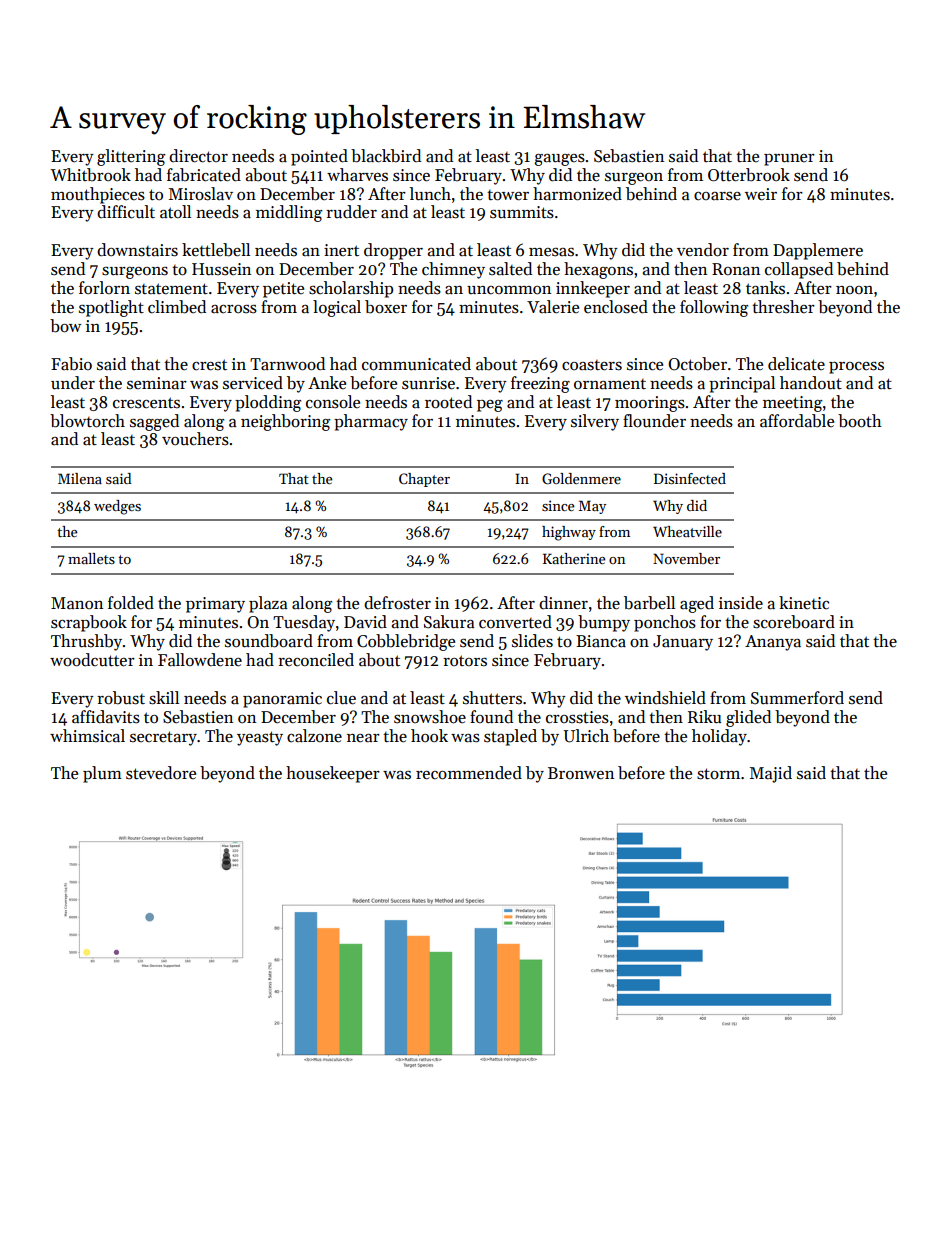 The image size is (952, 1233). Describe the element at coordinates (397, 603) in the image. I see `defroster` at that location.
